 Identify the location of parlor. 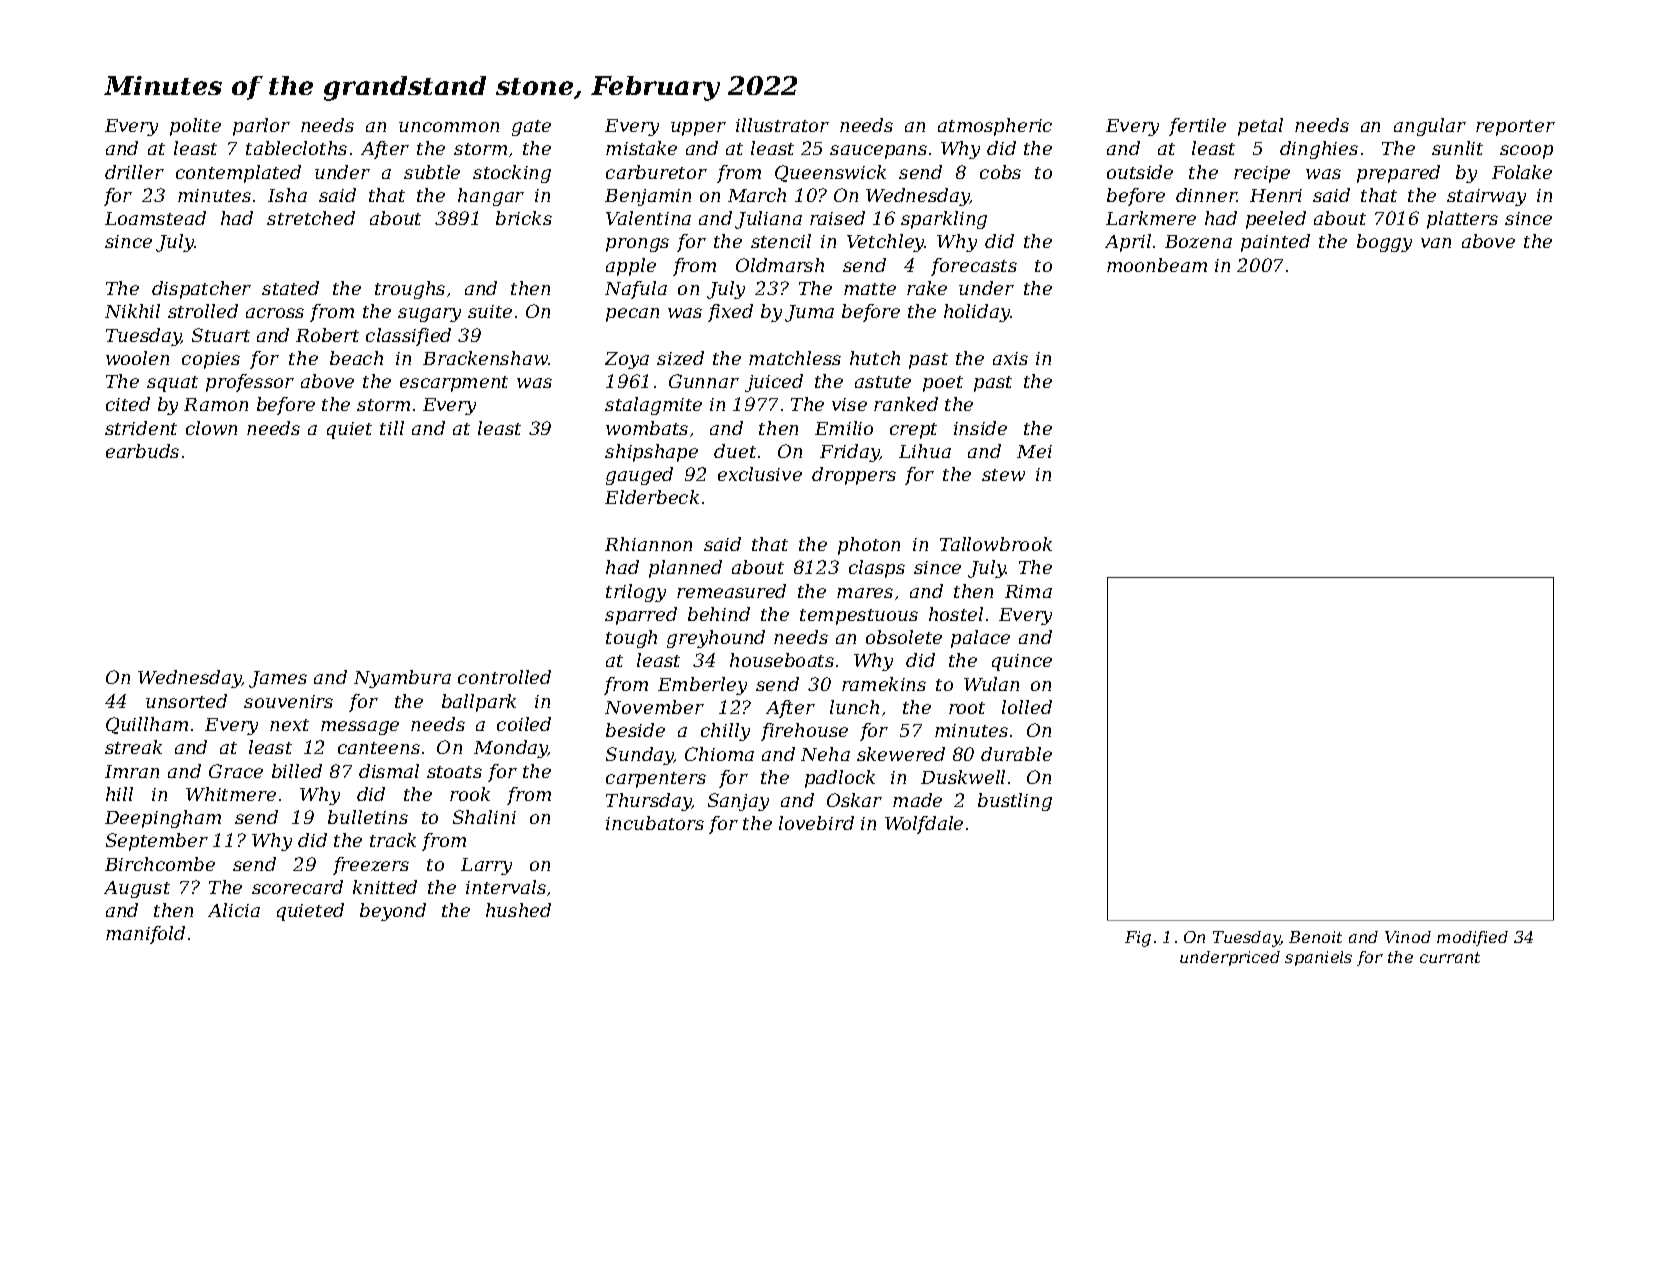
(261, 127).
